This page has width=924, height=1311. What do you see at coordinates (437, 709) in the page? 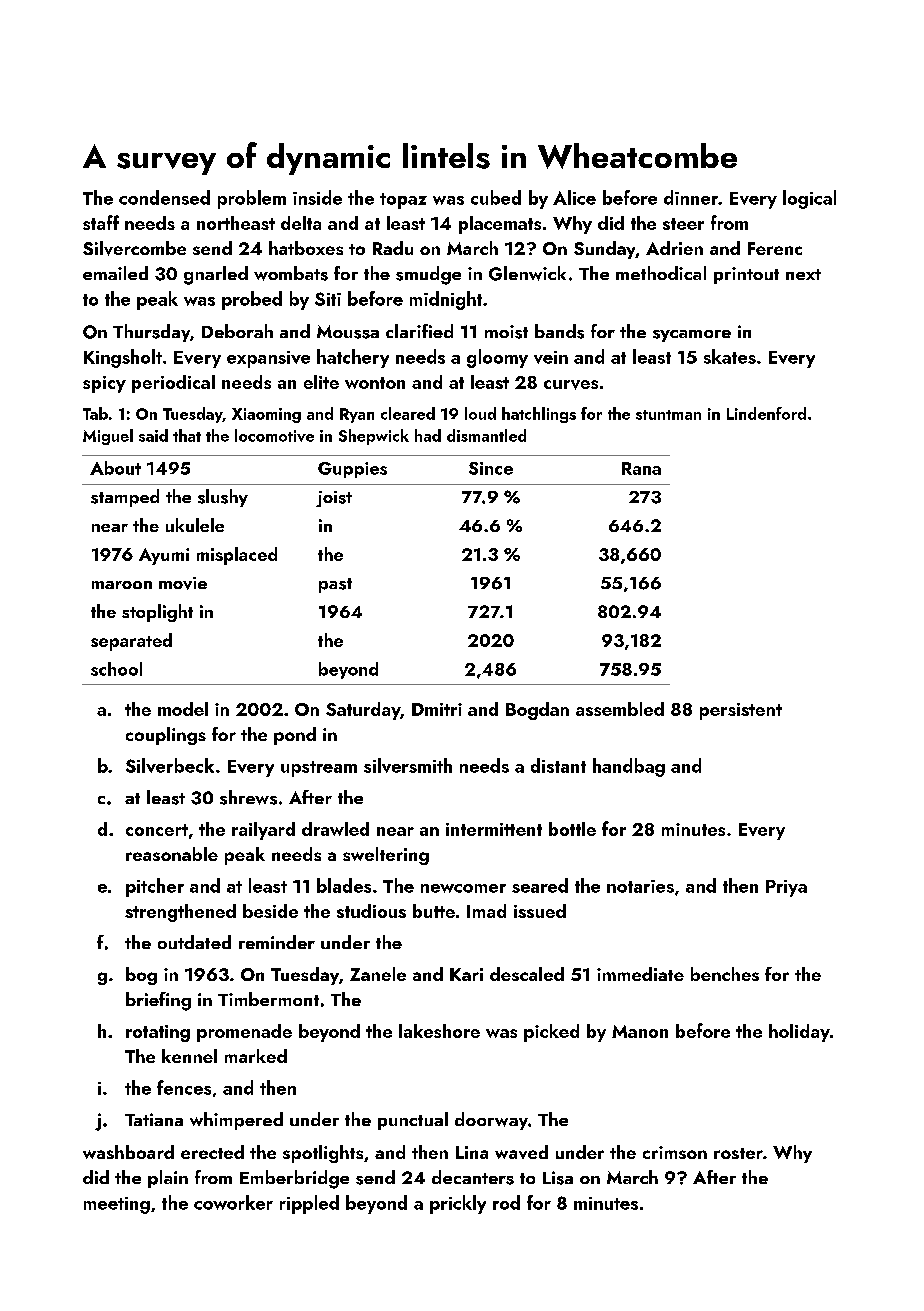
I see `Dmitri` at bounding box center [437, 709].
